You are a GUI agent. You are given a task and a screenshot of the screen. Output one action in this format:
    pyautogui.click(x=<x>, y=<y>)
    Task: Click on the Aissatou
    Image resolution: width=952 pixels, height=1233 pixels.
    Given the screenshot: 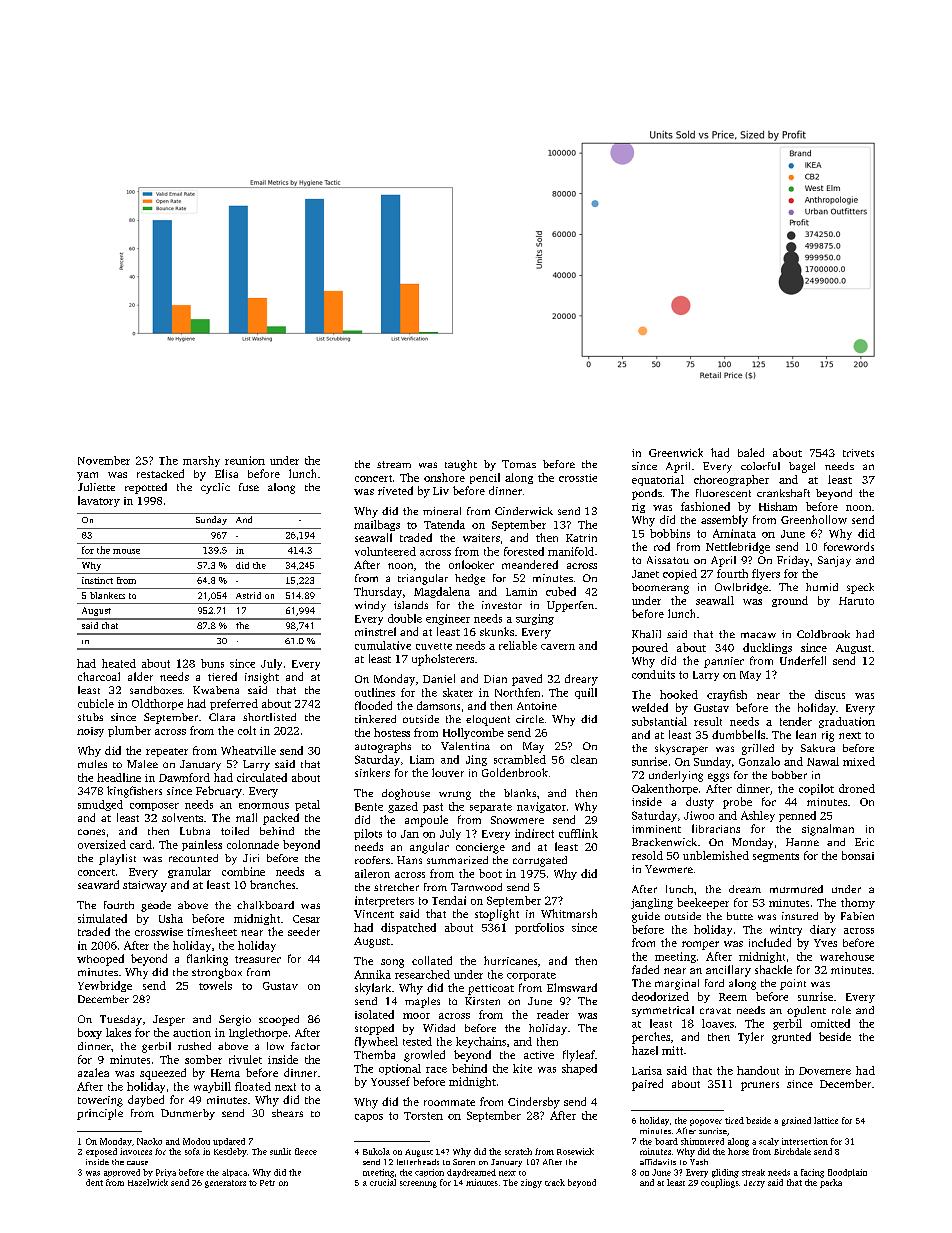 What is the action you would take?
    pyautogui.click(x=668, y=560)
